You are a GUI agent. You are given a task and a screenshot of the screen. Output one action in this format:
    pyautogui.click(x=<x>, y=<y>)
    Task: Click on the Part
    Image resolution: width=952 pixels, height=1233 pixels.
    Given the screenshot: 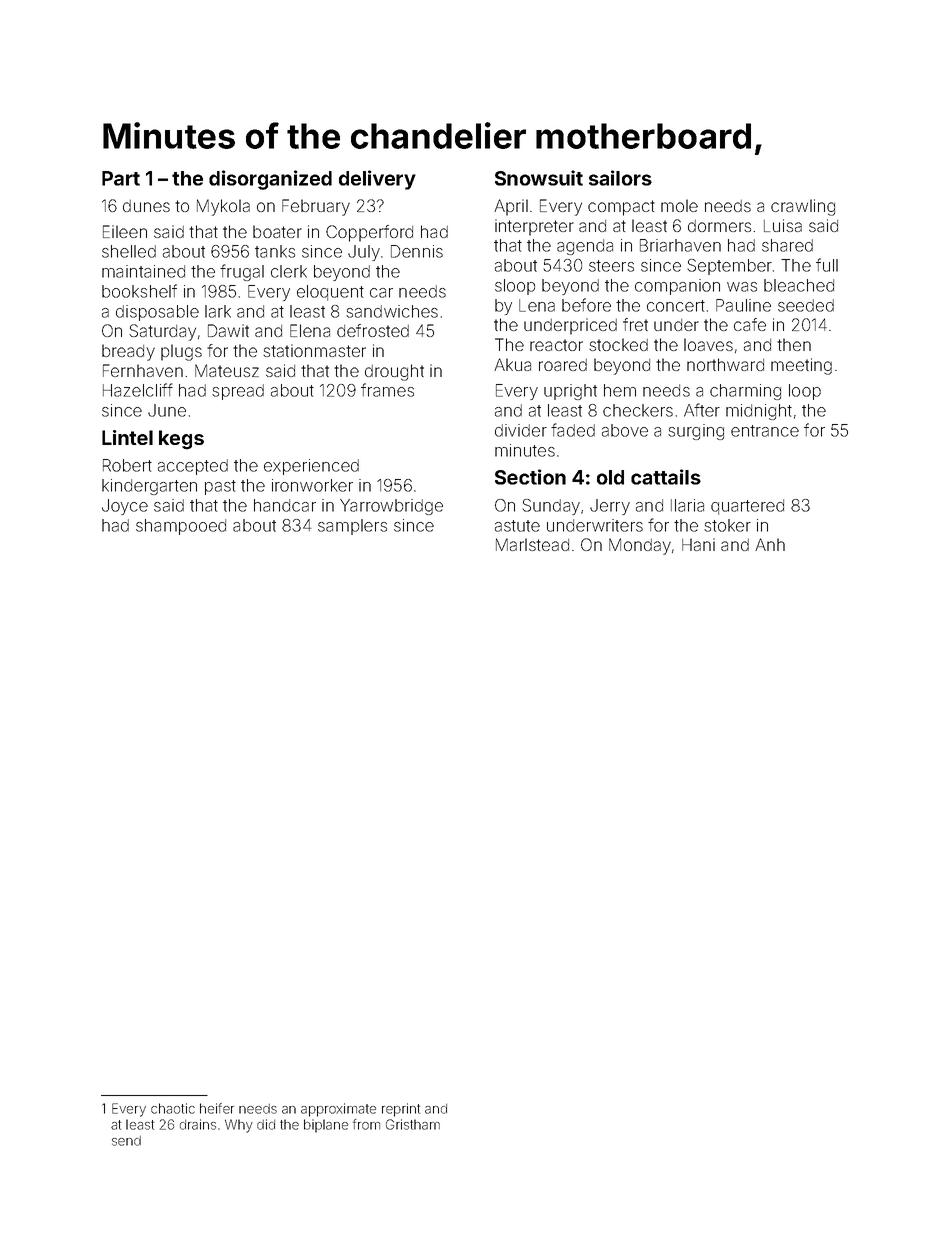 What is the action you would take?
    pyautogui.click(x=121, y=178)
